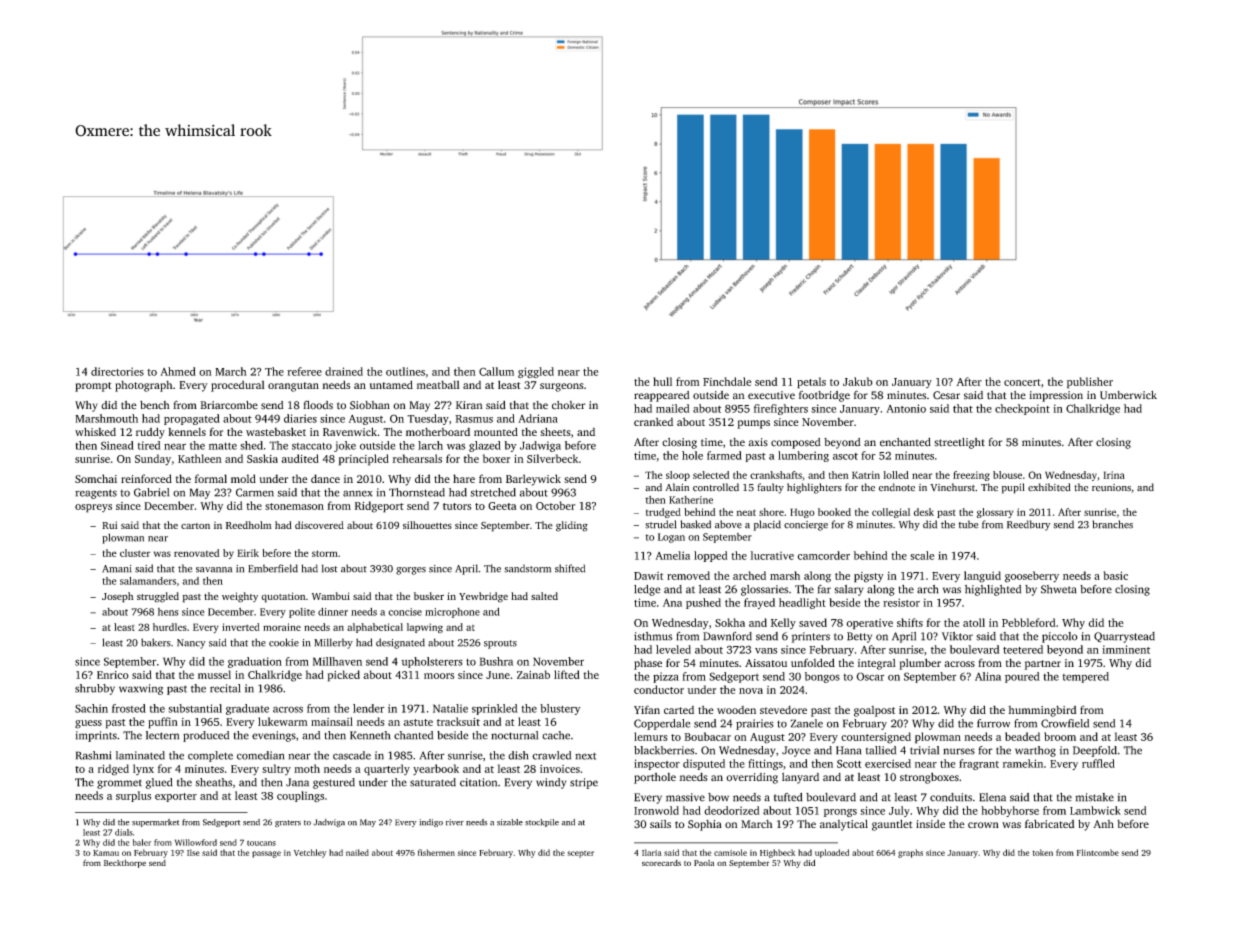 The height and width of the screenshot is (952, 1233). Describe the element at coordinates (375, 628) in the screenshot. I see `alphabetical` at that location.
